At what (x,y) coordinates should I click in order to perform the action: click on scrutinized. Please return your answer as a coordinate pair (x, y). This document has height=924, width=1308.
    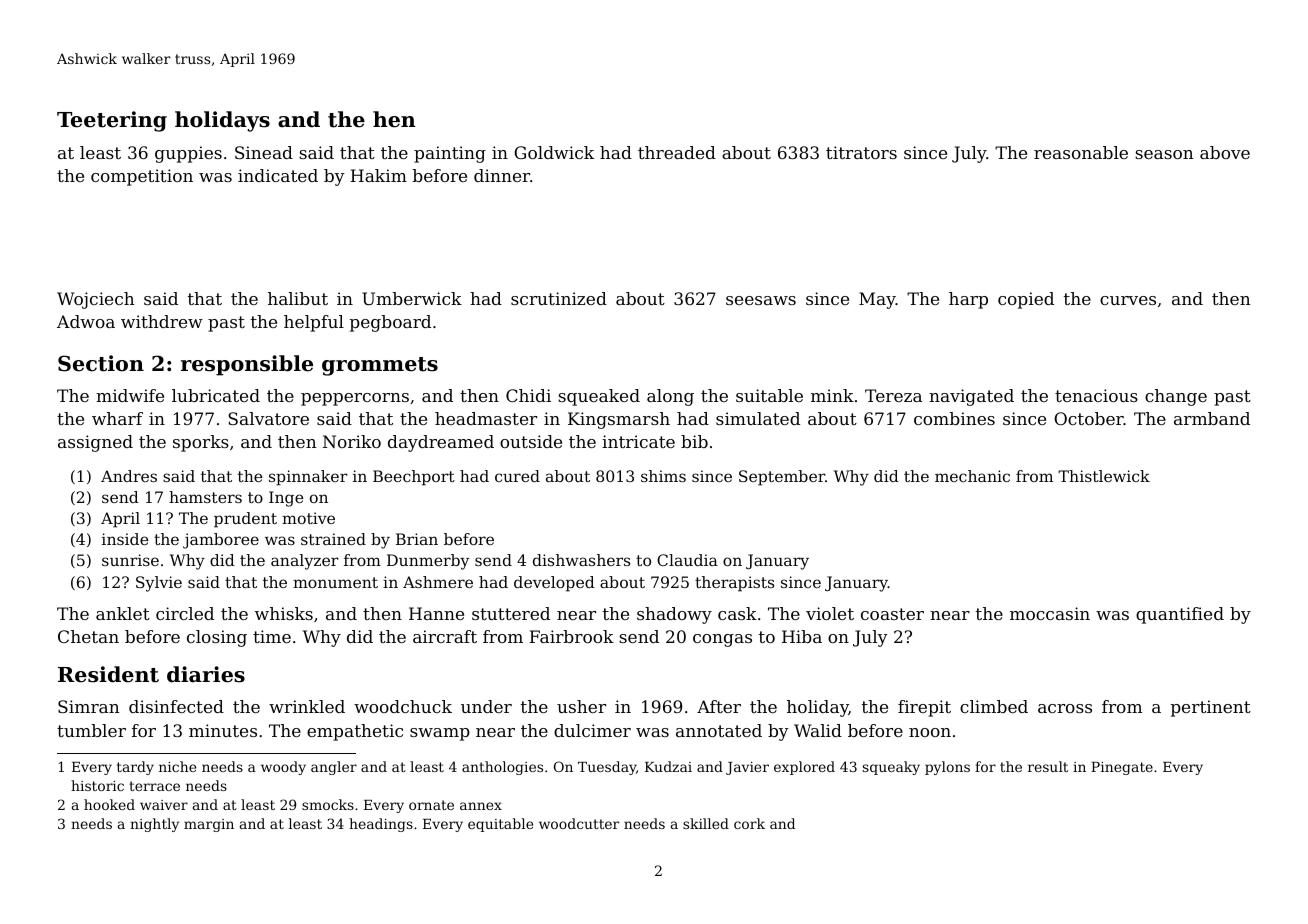
    Looking at the image, I should click on (559, 298).
